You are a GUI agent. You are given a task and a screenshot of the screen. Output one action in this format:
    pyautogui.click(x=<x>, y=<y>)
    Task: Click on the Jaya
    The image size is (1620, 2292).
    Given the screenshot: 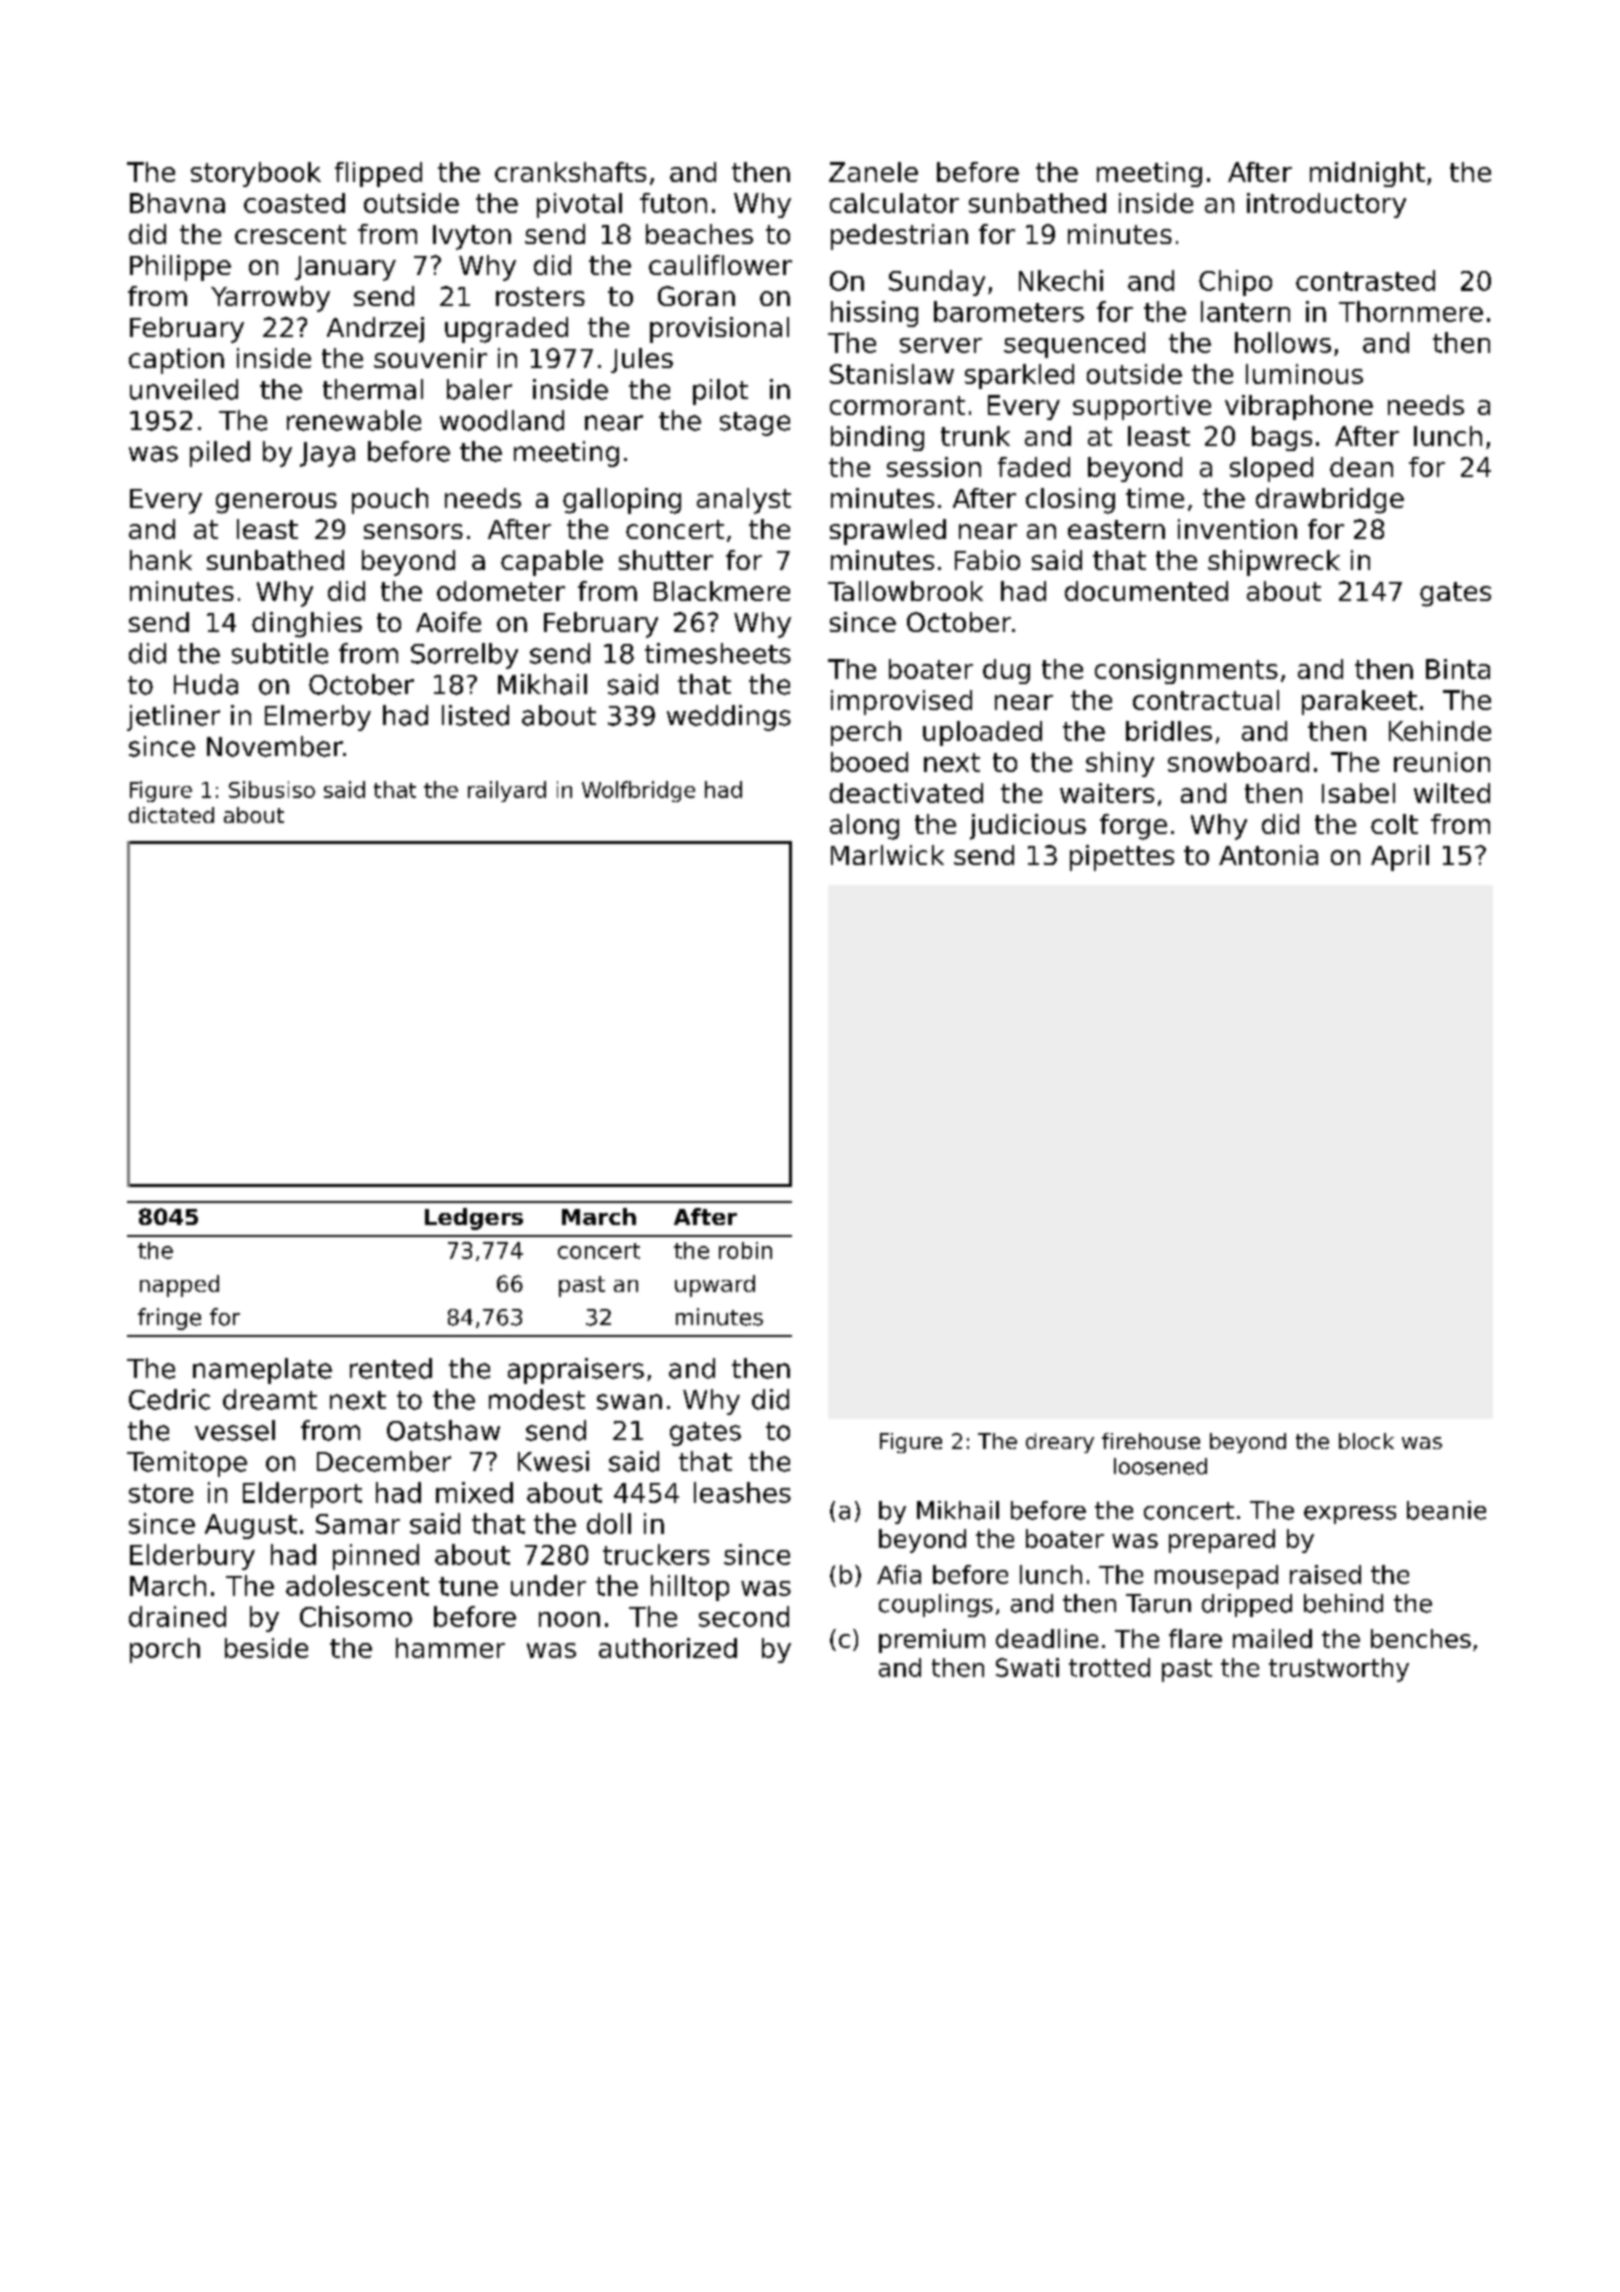 What is the action you would take?
    pyautogui.click(x=327, y=454)
